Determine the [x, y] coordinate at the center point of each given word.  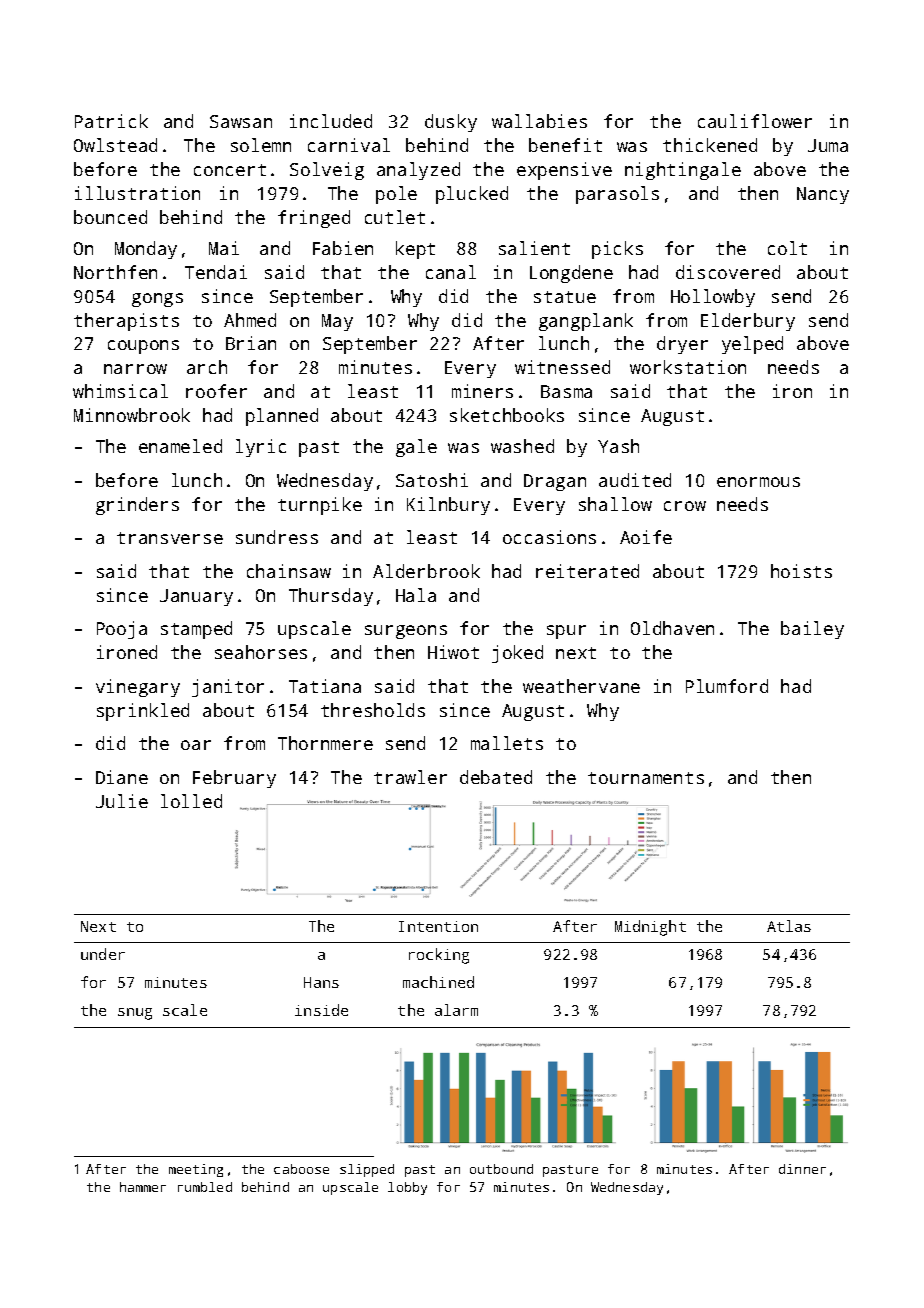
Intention [438, 926]
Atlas [789, 926]
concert [230, 170]
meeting [196, 1170]
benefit [565, 145]
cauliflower [755, 121]
